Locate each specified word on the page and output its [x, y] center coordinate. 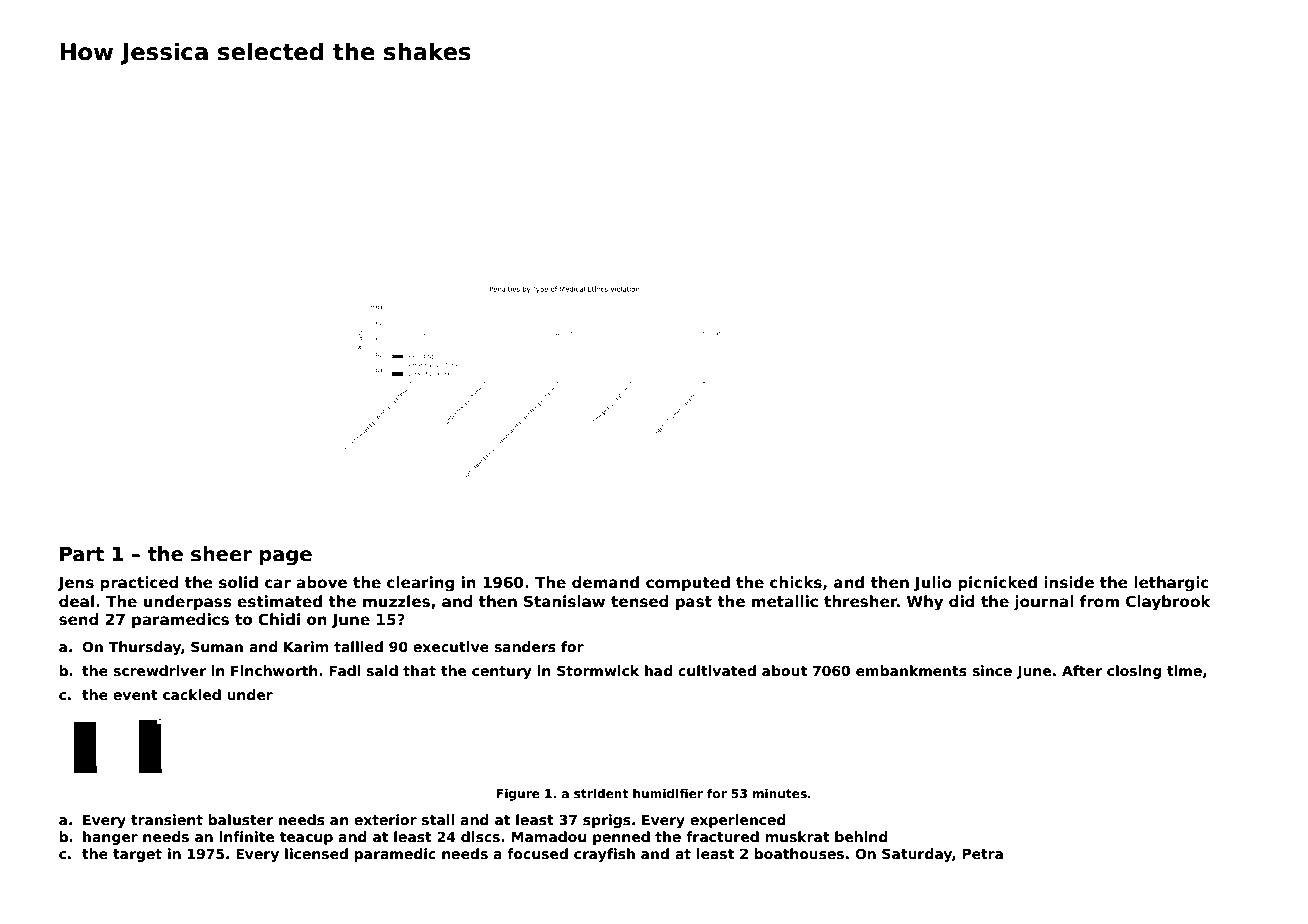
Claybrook [1168, 603]
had [658, 670]
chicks [796, 582]
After [1082, 670]
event [135, 695]
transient [167, 819]
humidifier [668, 793]
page [286, 558]
